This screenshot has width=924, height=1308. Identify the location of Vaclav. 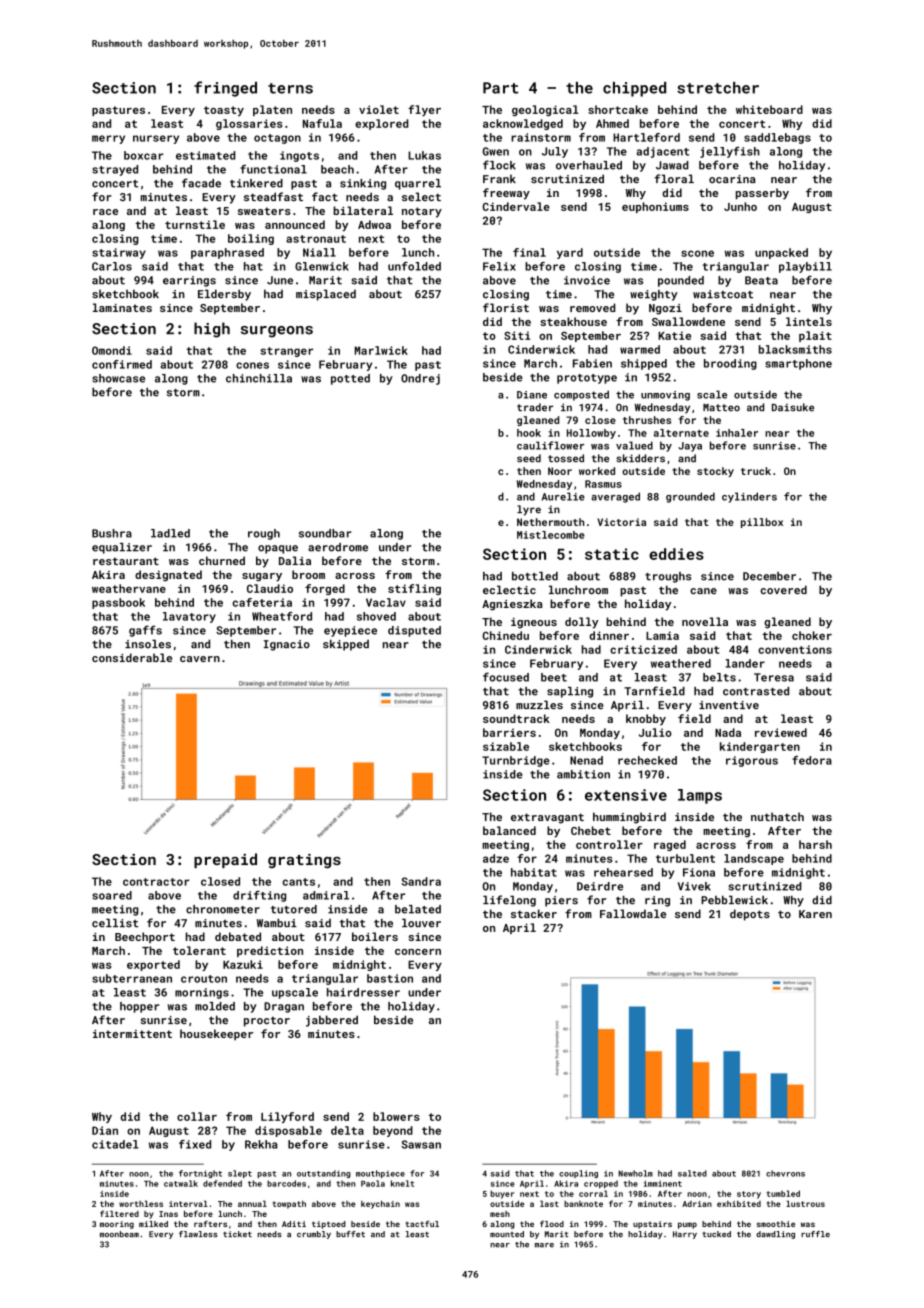
(386, 602).
